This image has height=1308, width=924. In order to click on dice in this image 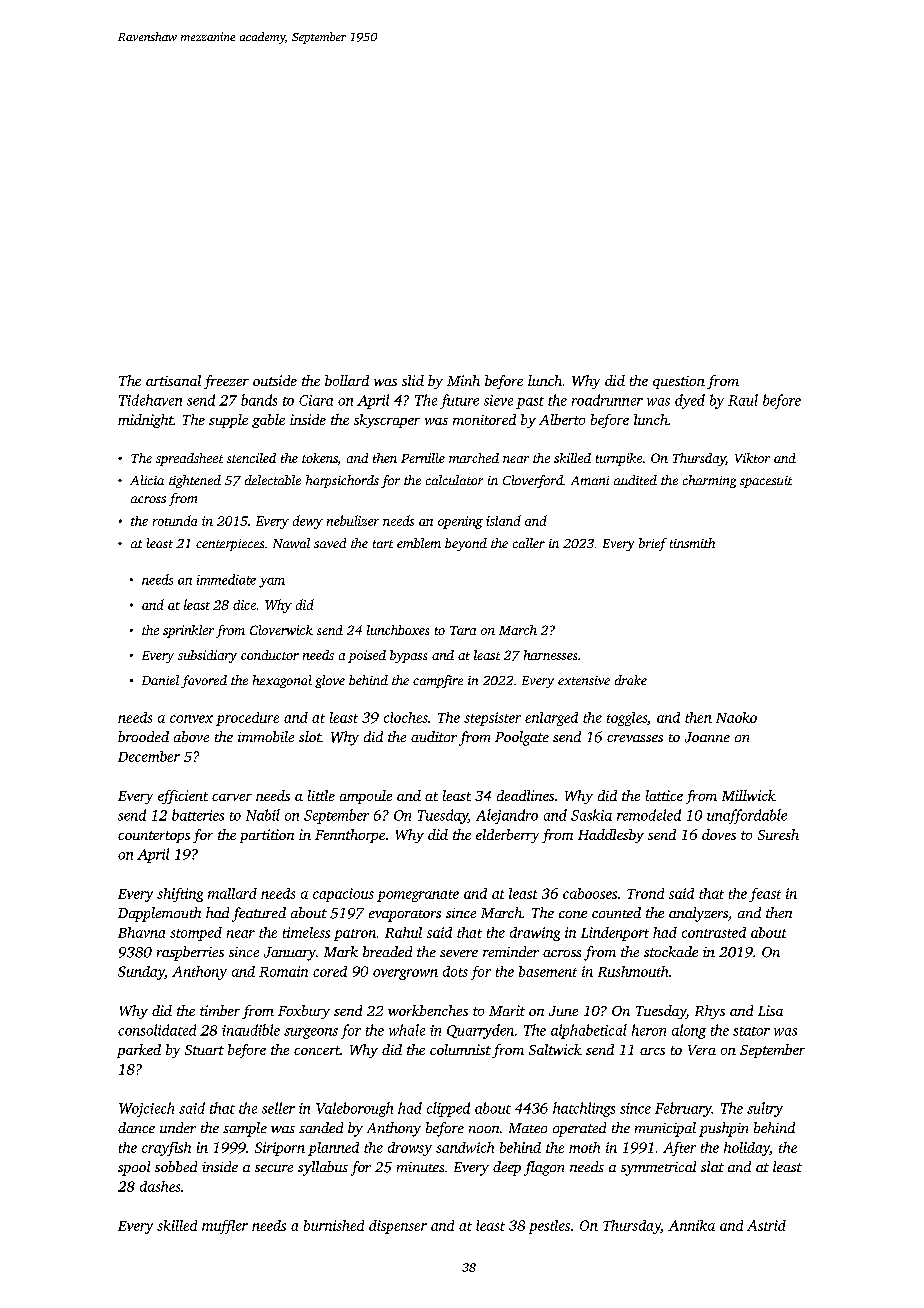, I will do `click(244, 605)`.
